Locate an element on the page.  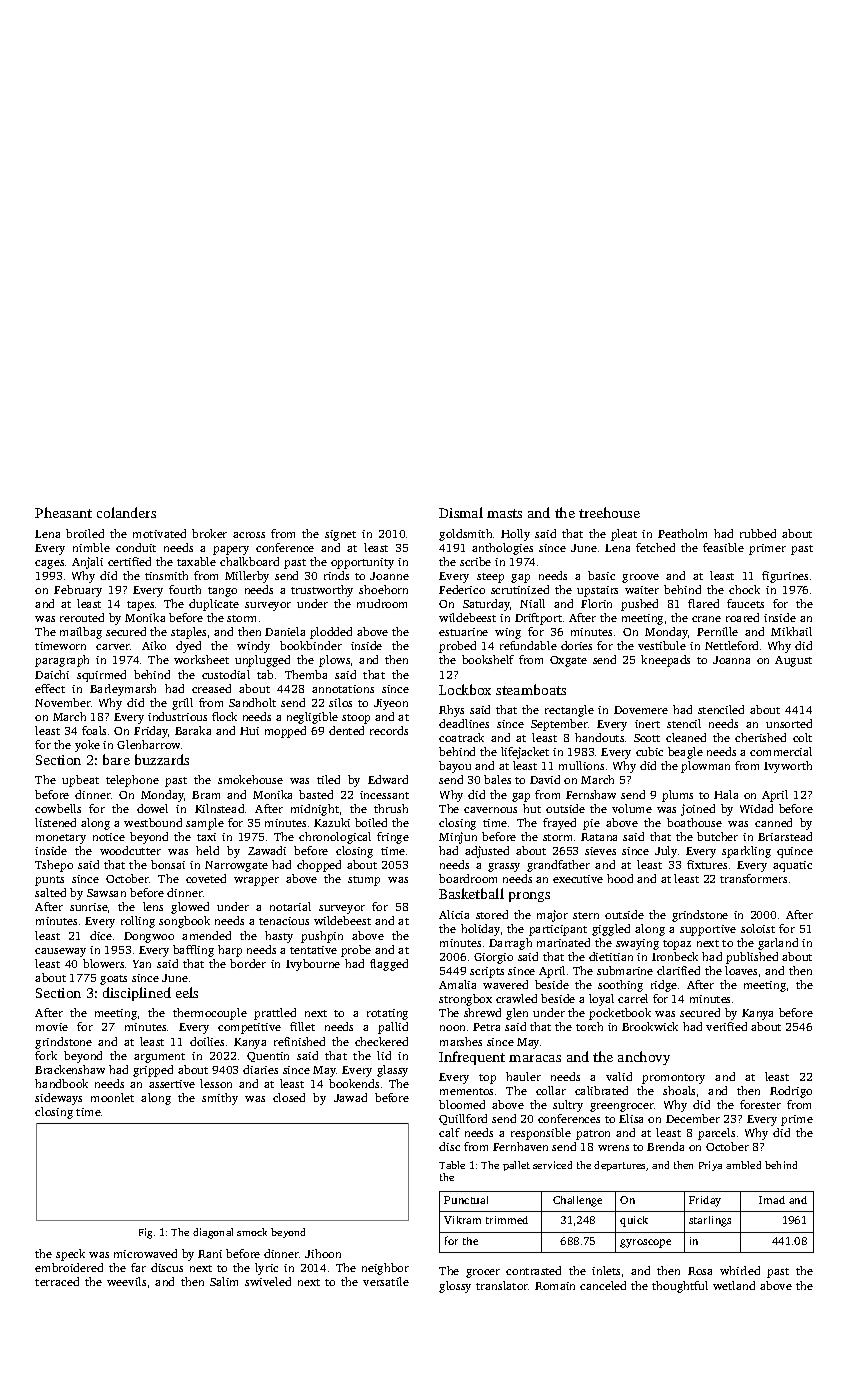
noon is located at coordinates (452, 1028).
